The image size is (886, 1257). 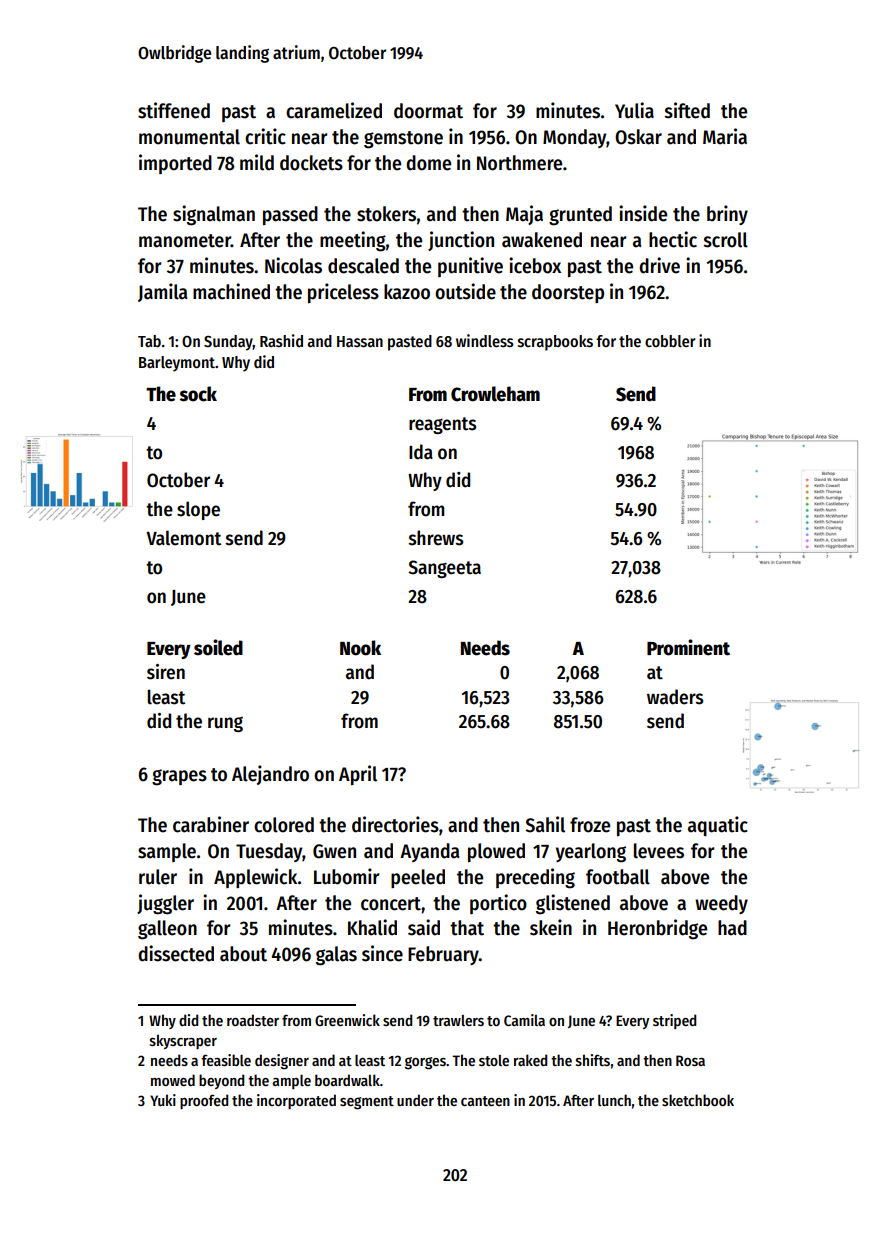 What do you see at coordinates (353, 241) in the page?
I see `meeting` at bounding box center [353, 241].
